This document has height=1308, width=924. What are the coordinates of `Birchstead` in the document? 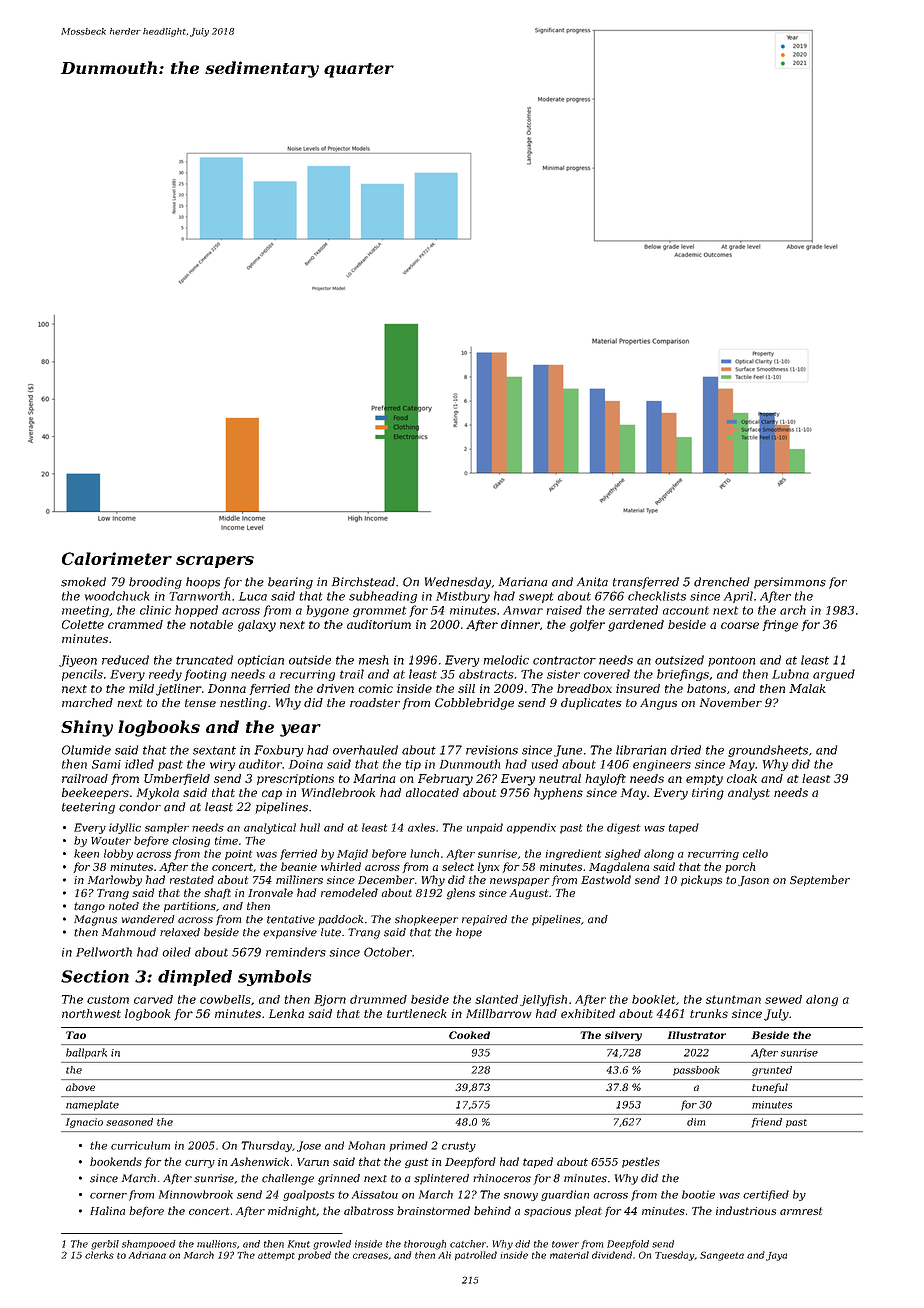 It's located at (363, 582).
